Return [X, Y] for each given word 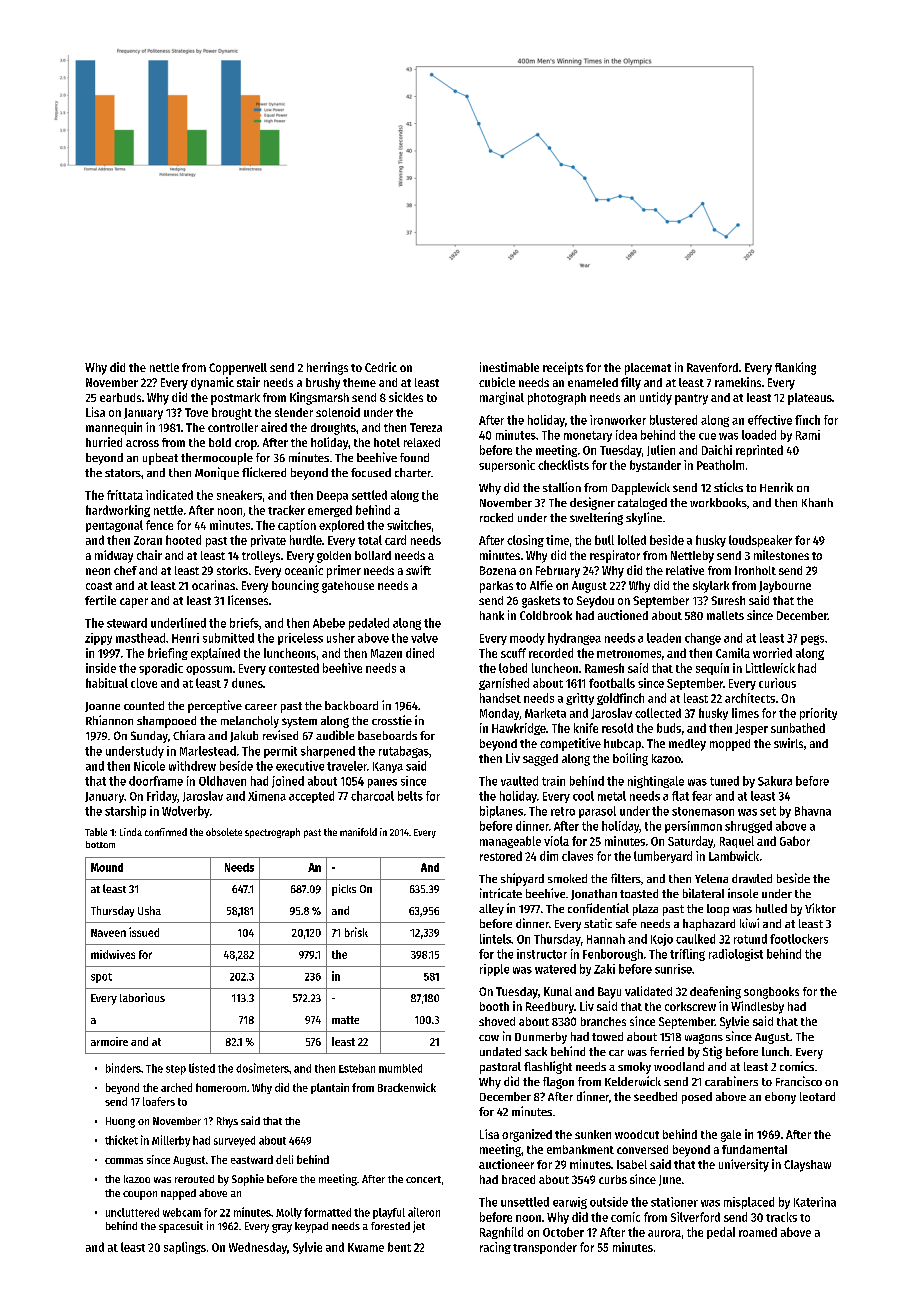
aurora [664, 1233]
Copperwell [238, 369]
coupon [140, 1195]
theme [359, 382]
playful [389, 1213]
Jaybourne [785, 587]
